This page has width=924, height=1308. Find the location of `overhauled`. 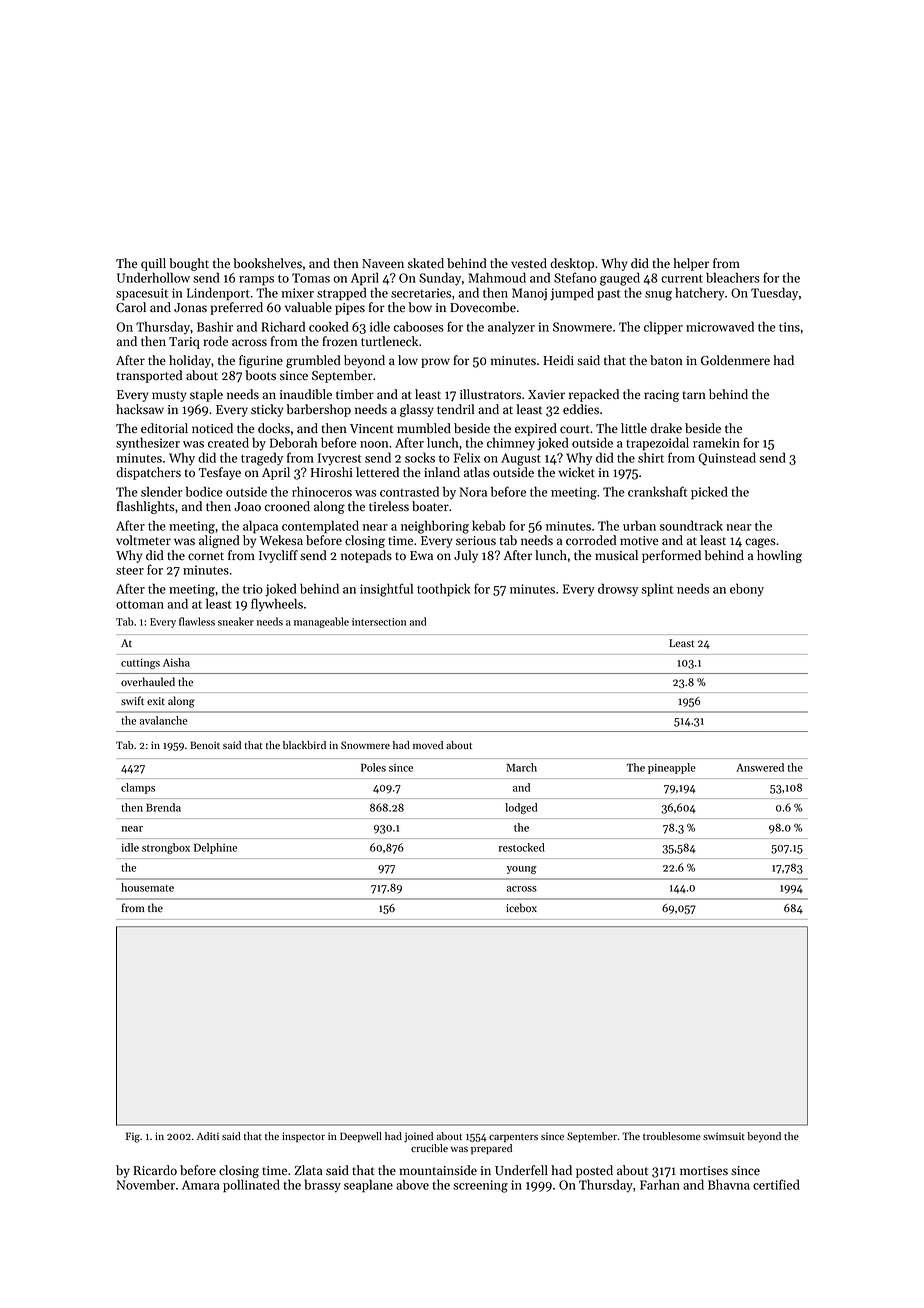

overhauled is located at coordinates (148, 682).
